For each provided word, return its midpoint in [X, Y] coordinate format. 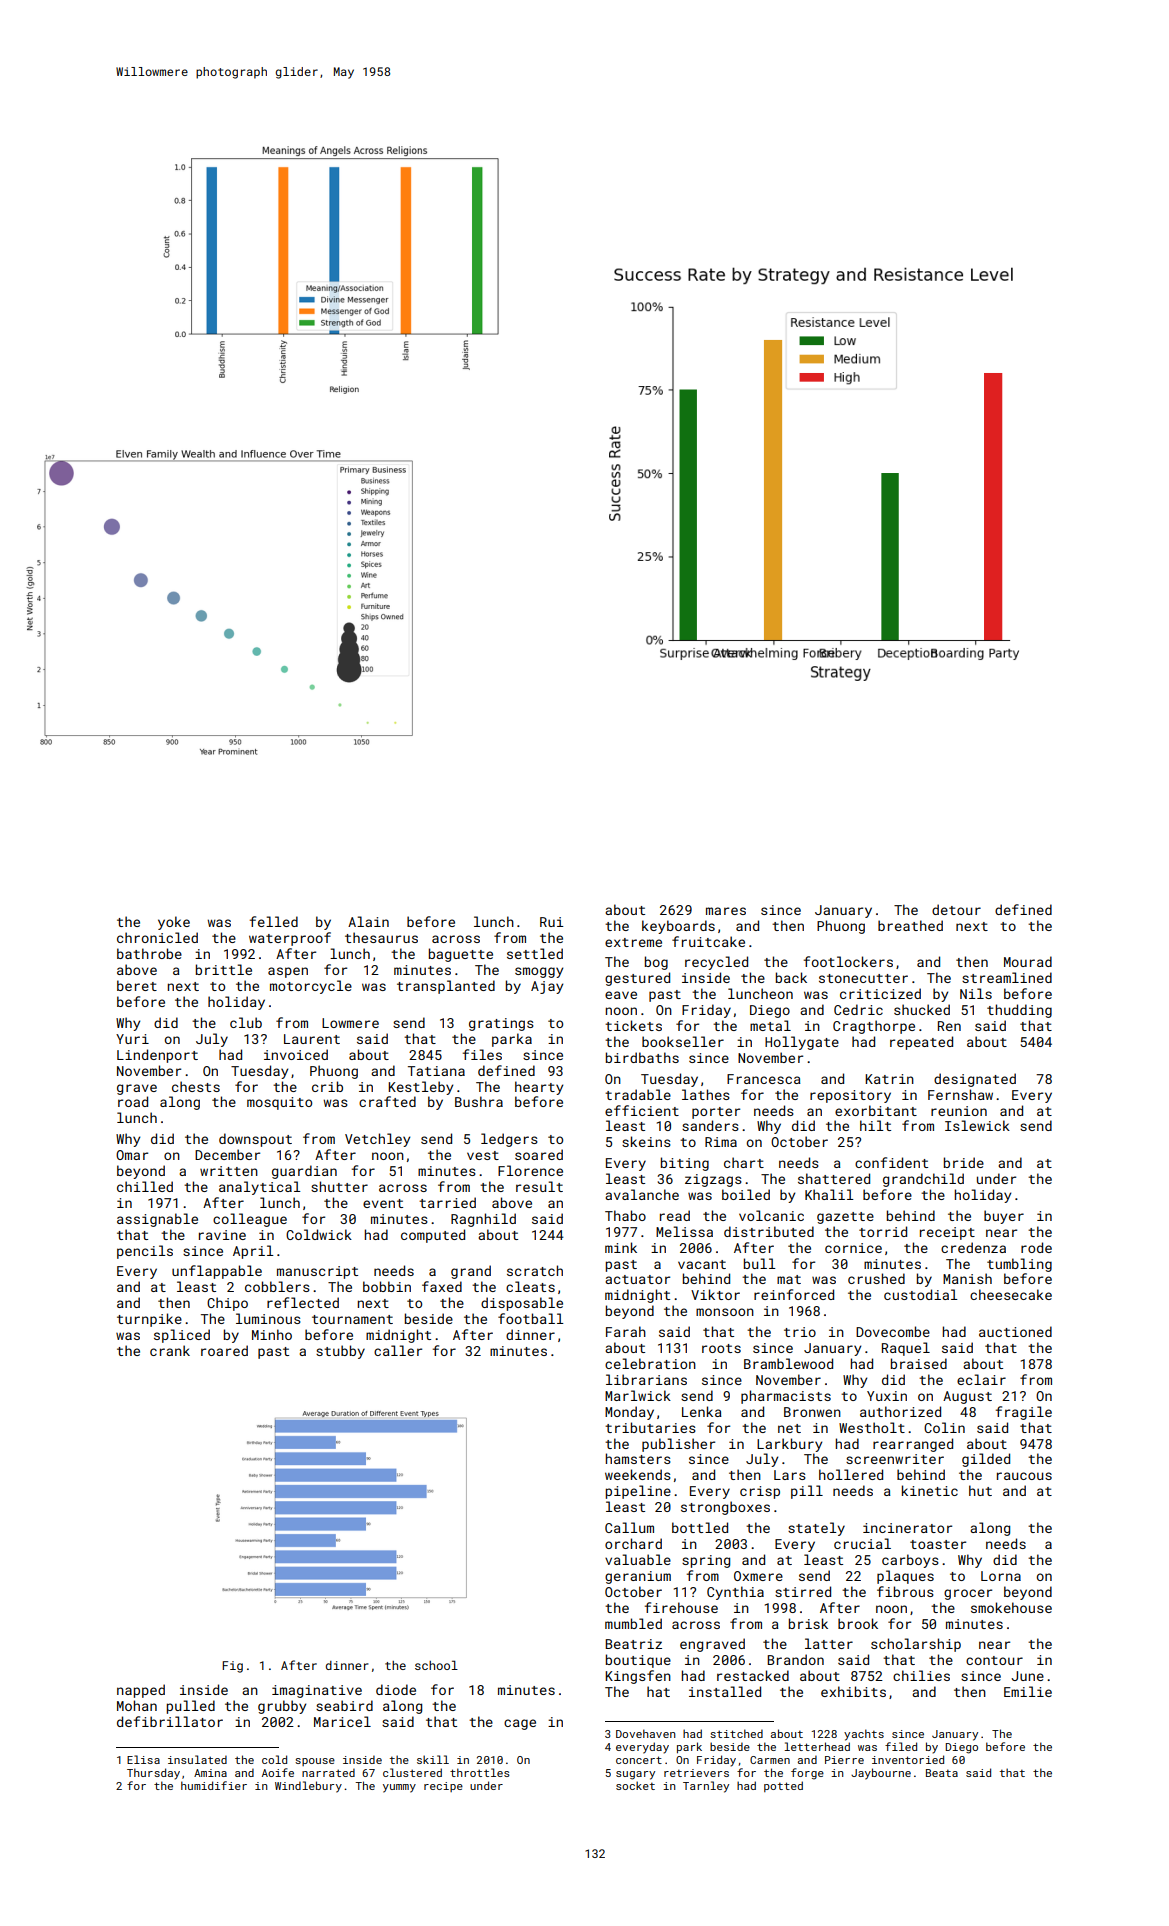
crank [170, 1350]
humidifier [214, 1785]
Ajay [547, 987]
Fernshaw [960, 1094]
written [229, 1171]
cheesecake [1011, 1294]
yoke [174, 923]
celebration [650, 1363]
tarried [447, 1202]
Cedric [858, 1009]
